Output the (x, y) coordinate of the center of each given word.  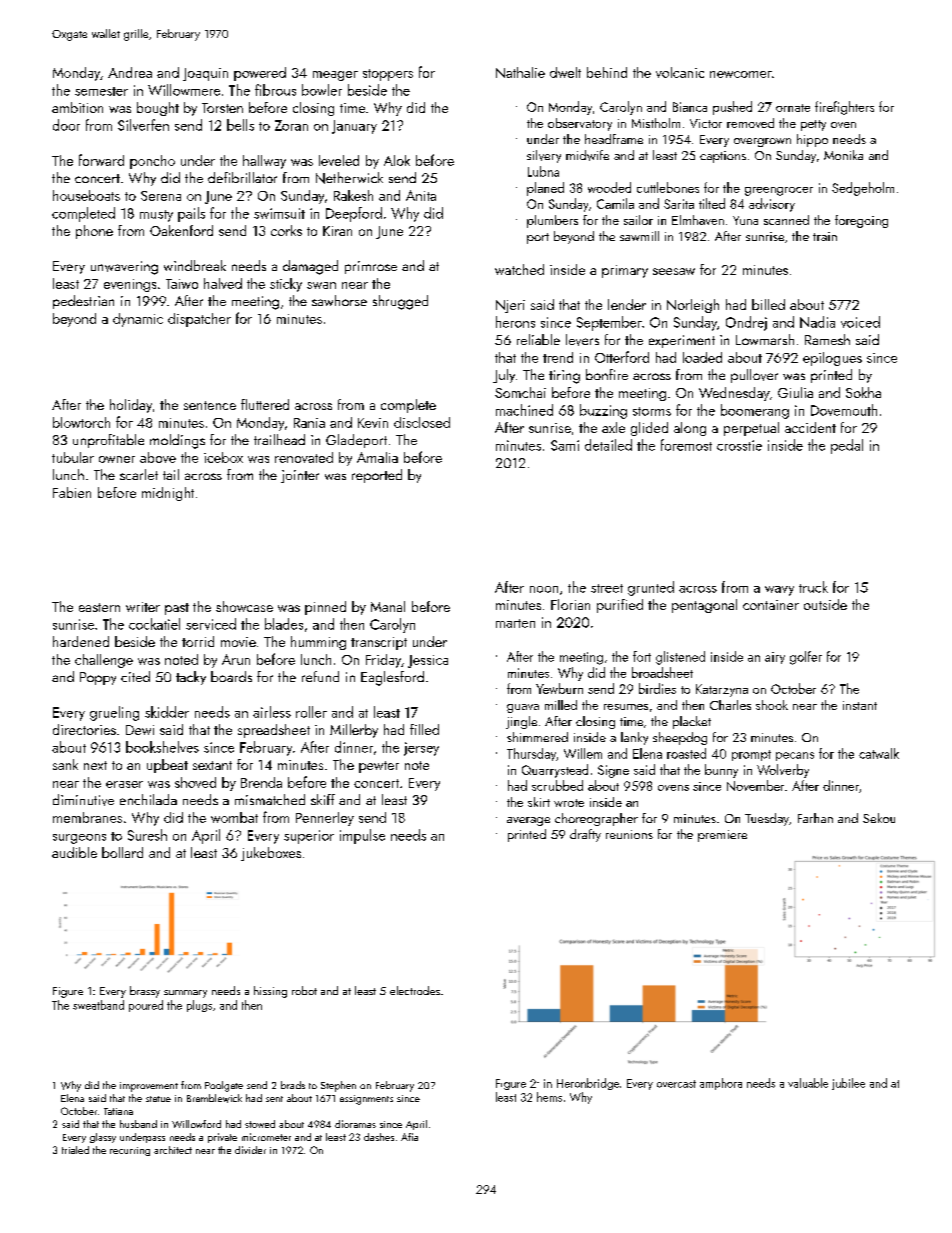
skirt (539, 802)
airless (272, 712)
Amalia (377, 457)
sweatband (98, 1005)
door (66, 125)
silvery (544, 156)
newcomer (741, 74)
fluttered (265, 404)
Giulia (795, 392)
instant (860, 705)
